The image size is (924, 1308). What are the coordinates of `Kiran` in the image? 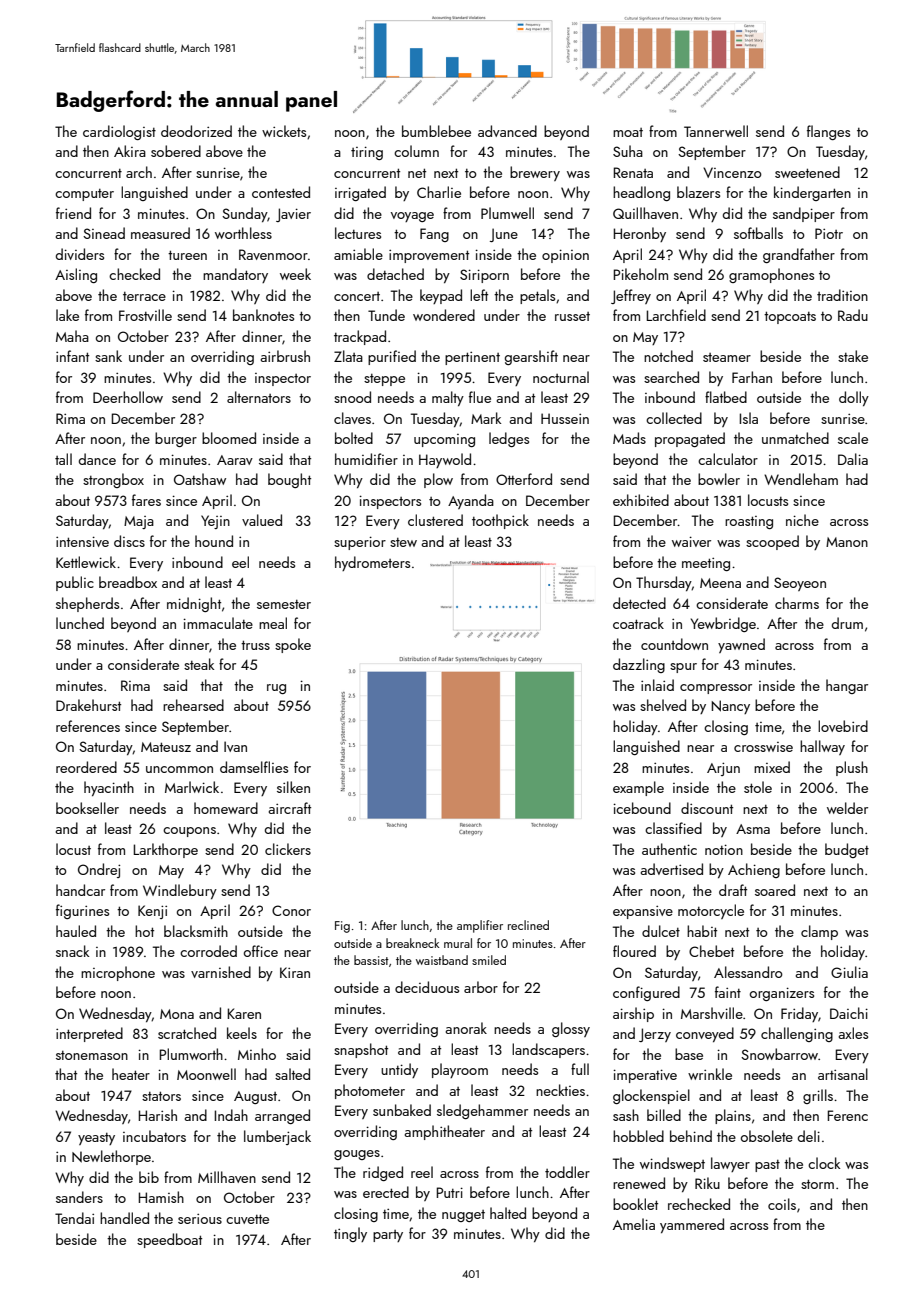 It's located at (295, 972).
